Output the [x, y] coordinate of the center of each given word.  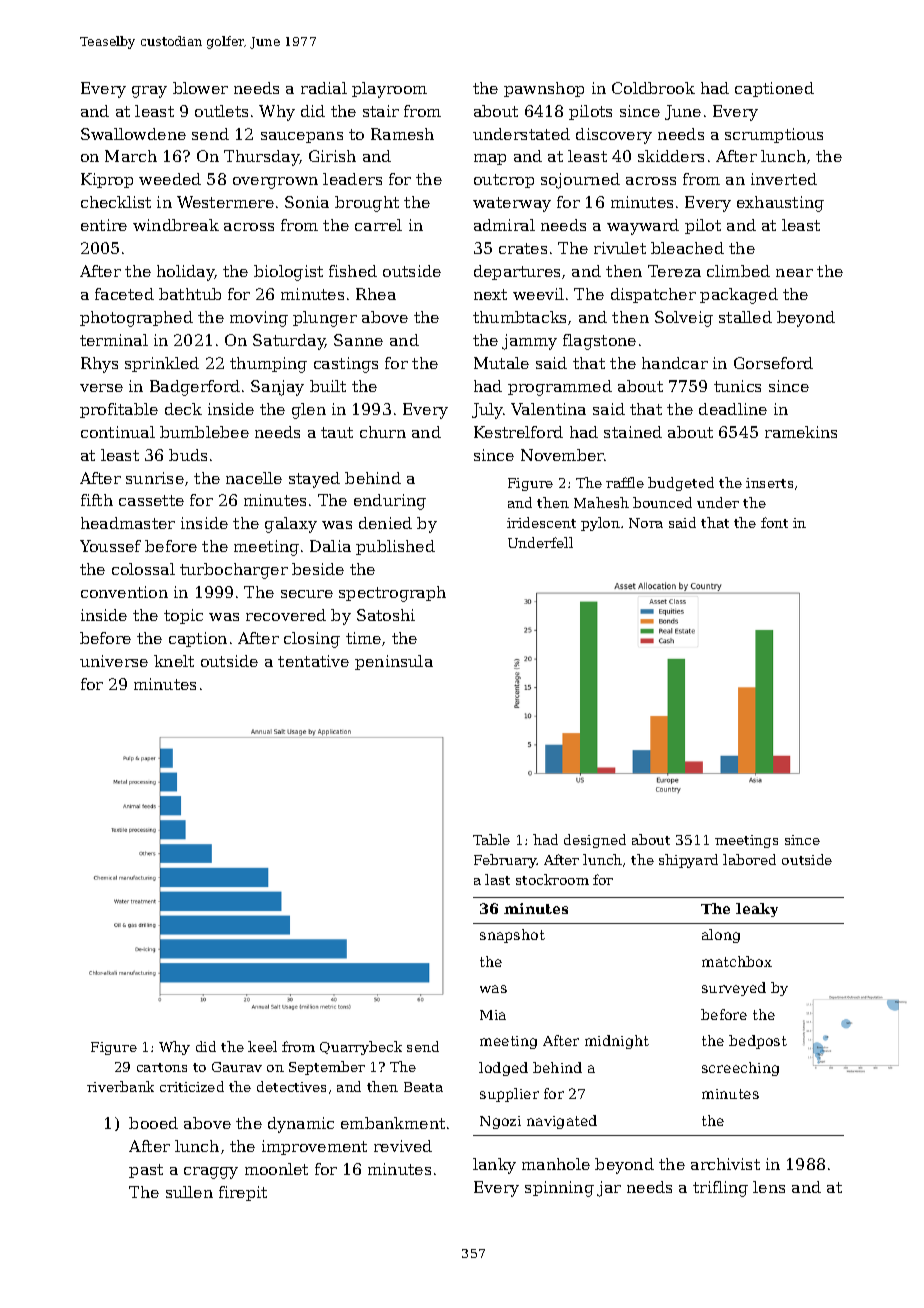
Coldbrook [653, 88]
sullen [189, 1192]
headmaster [128, 523]
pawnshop [544, 89]
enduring [390, 502]
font [774, 522]
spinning [559, 1189]
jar [609, 1189]
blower [200, 88]
